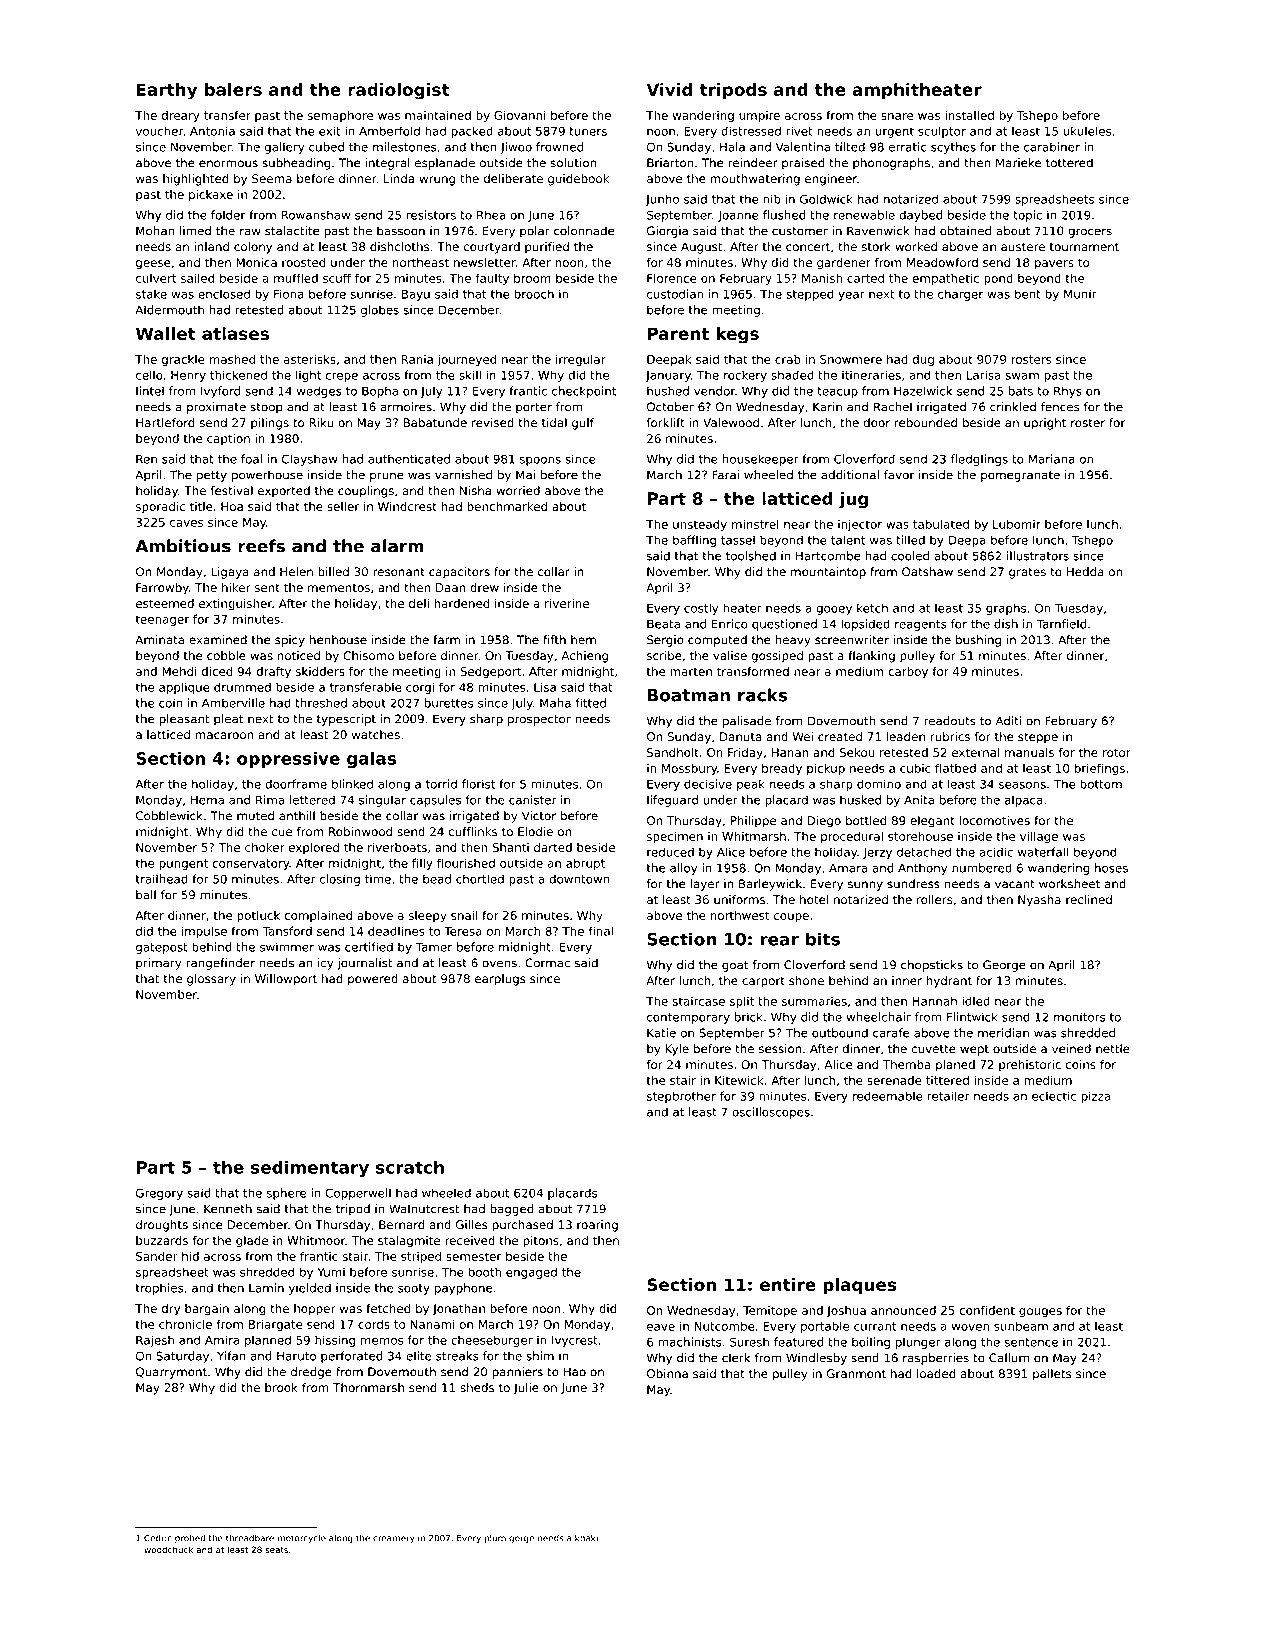  I want to click on seats, so click(276, 1550).
